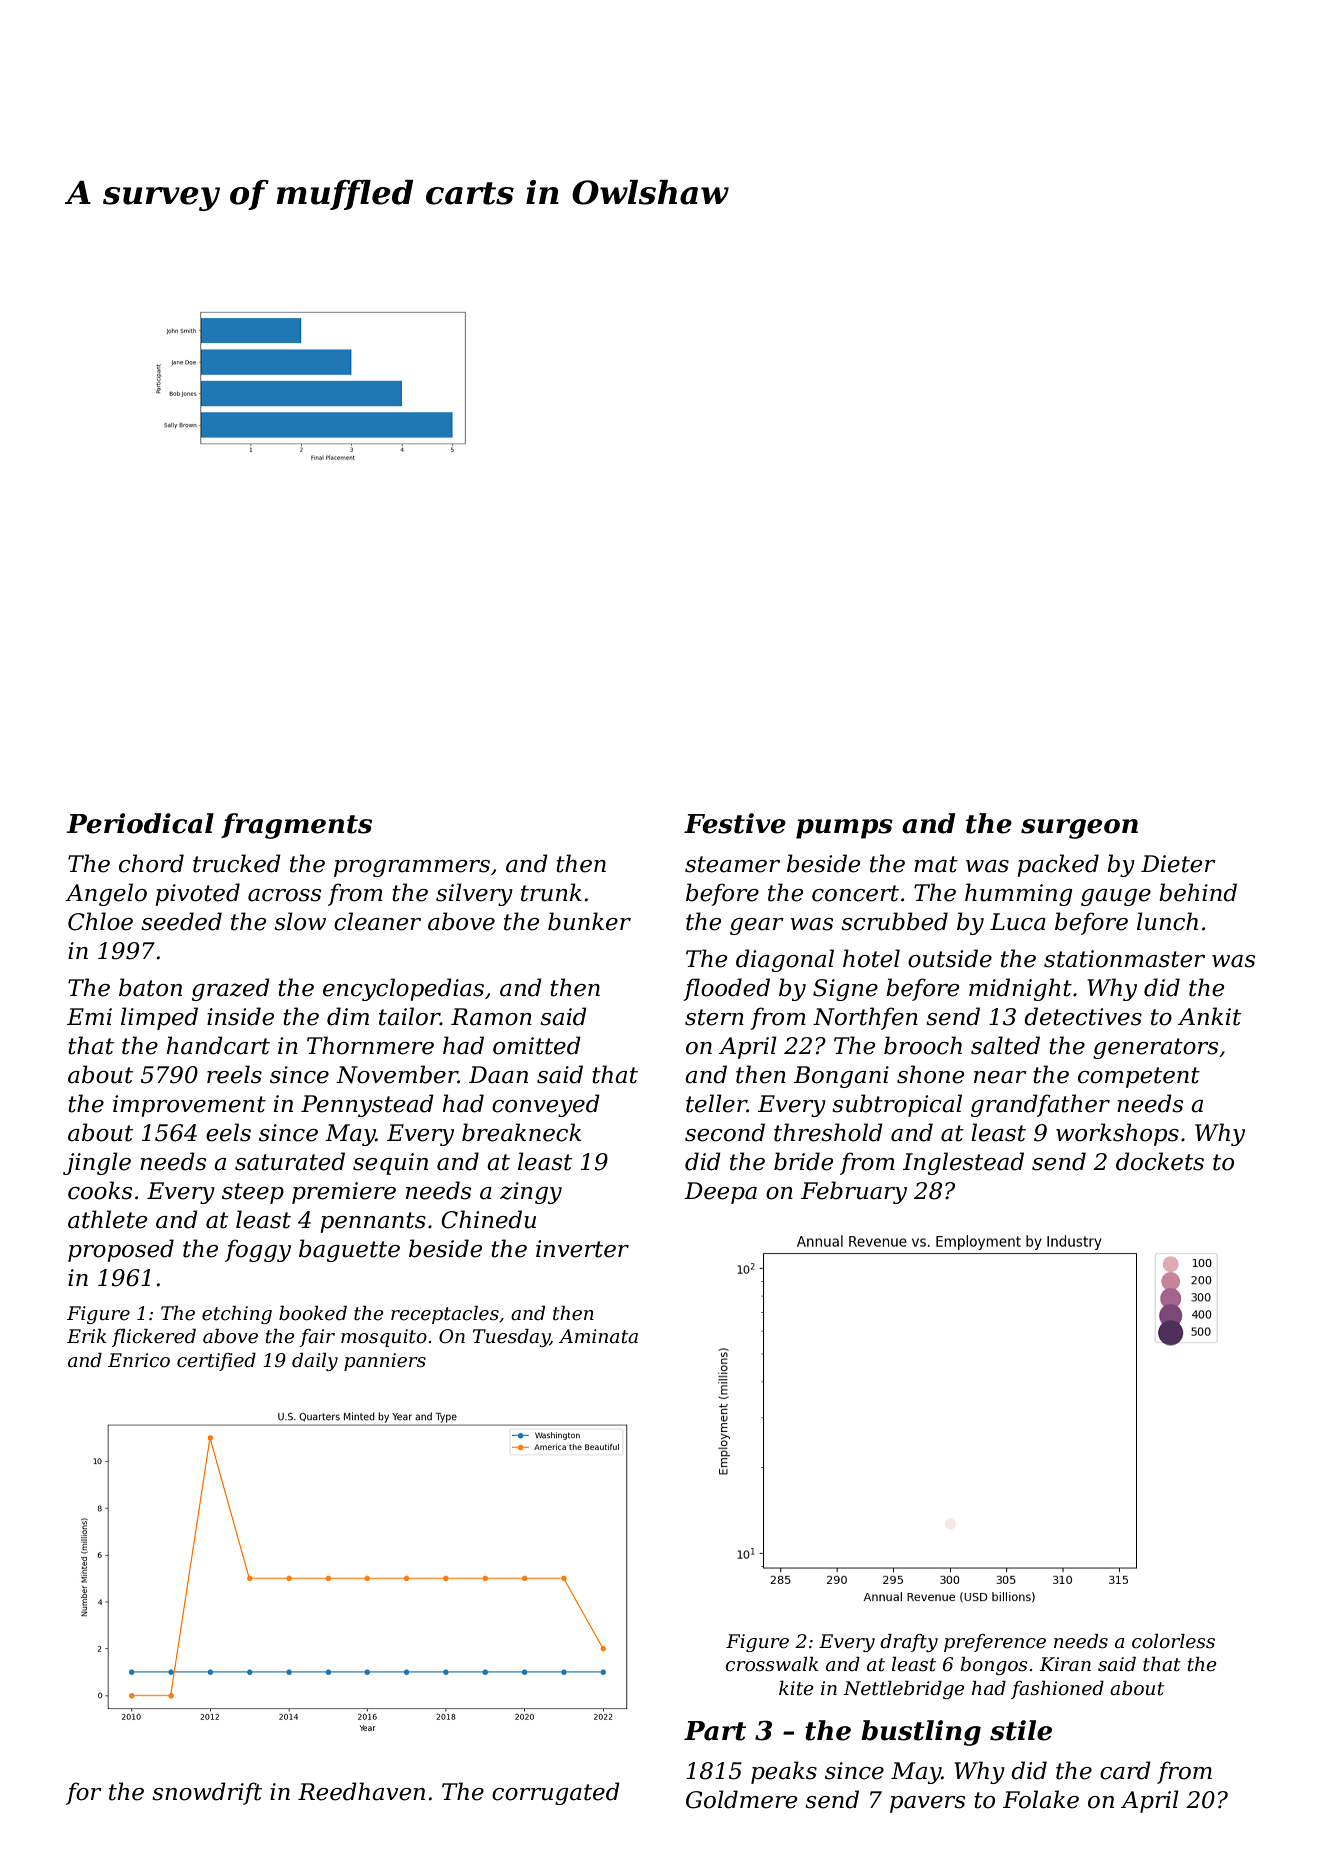 The width and height of the page is (1325, 1874). What do you see at coordinates (757, 926) in the page?
I see `gear` at bounding box center [757, 926].
